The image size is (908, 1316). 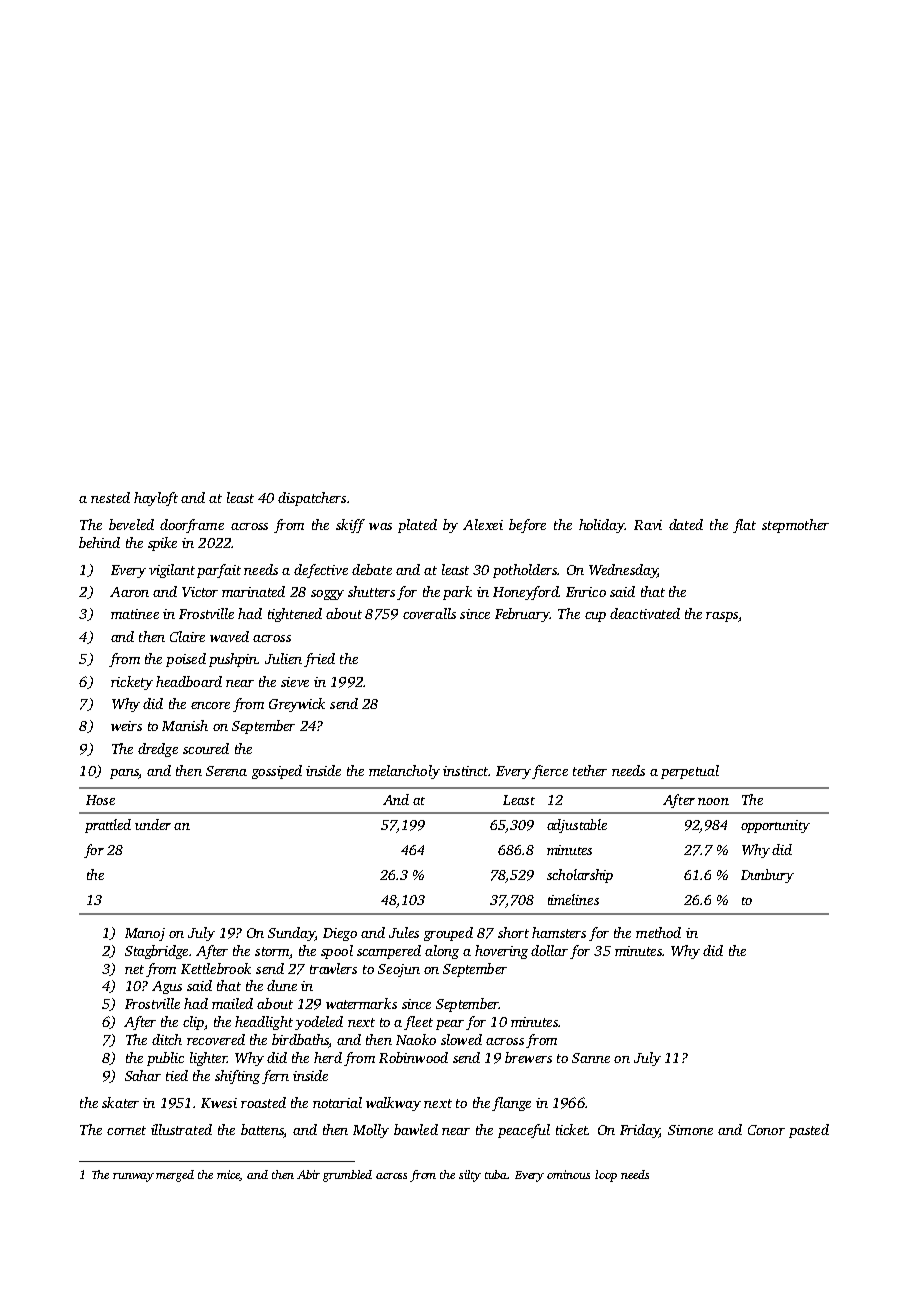 I want to click on Victor, so click(x=200, y=592).
